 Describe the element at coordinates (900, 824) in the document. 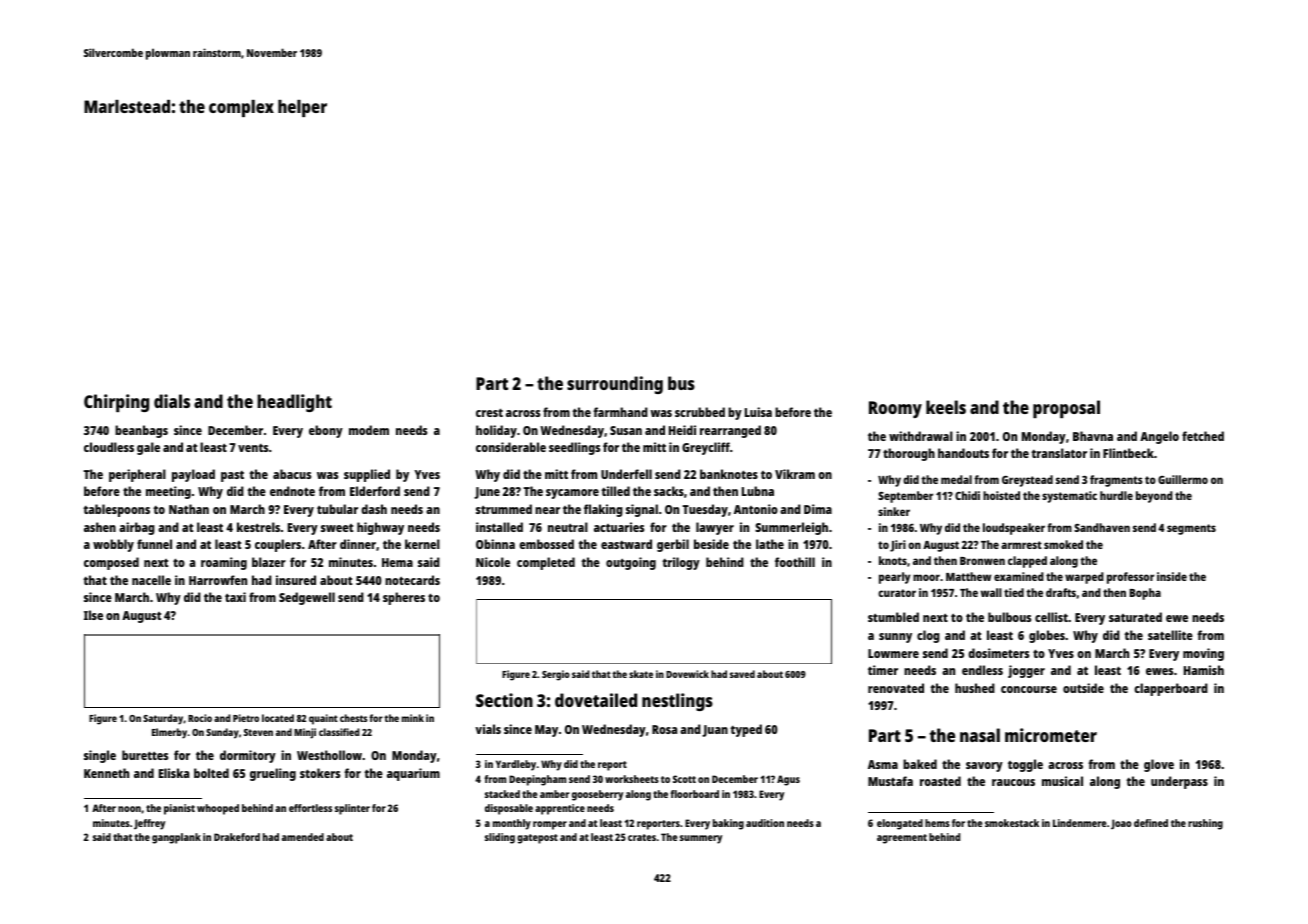

I see `elongated` at that location.
